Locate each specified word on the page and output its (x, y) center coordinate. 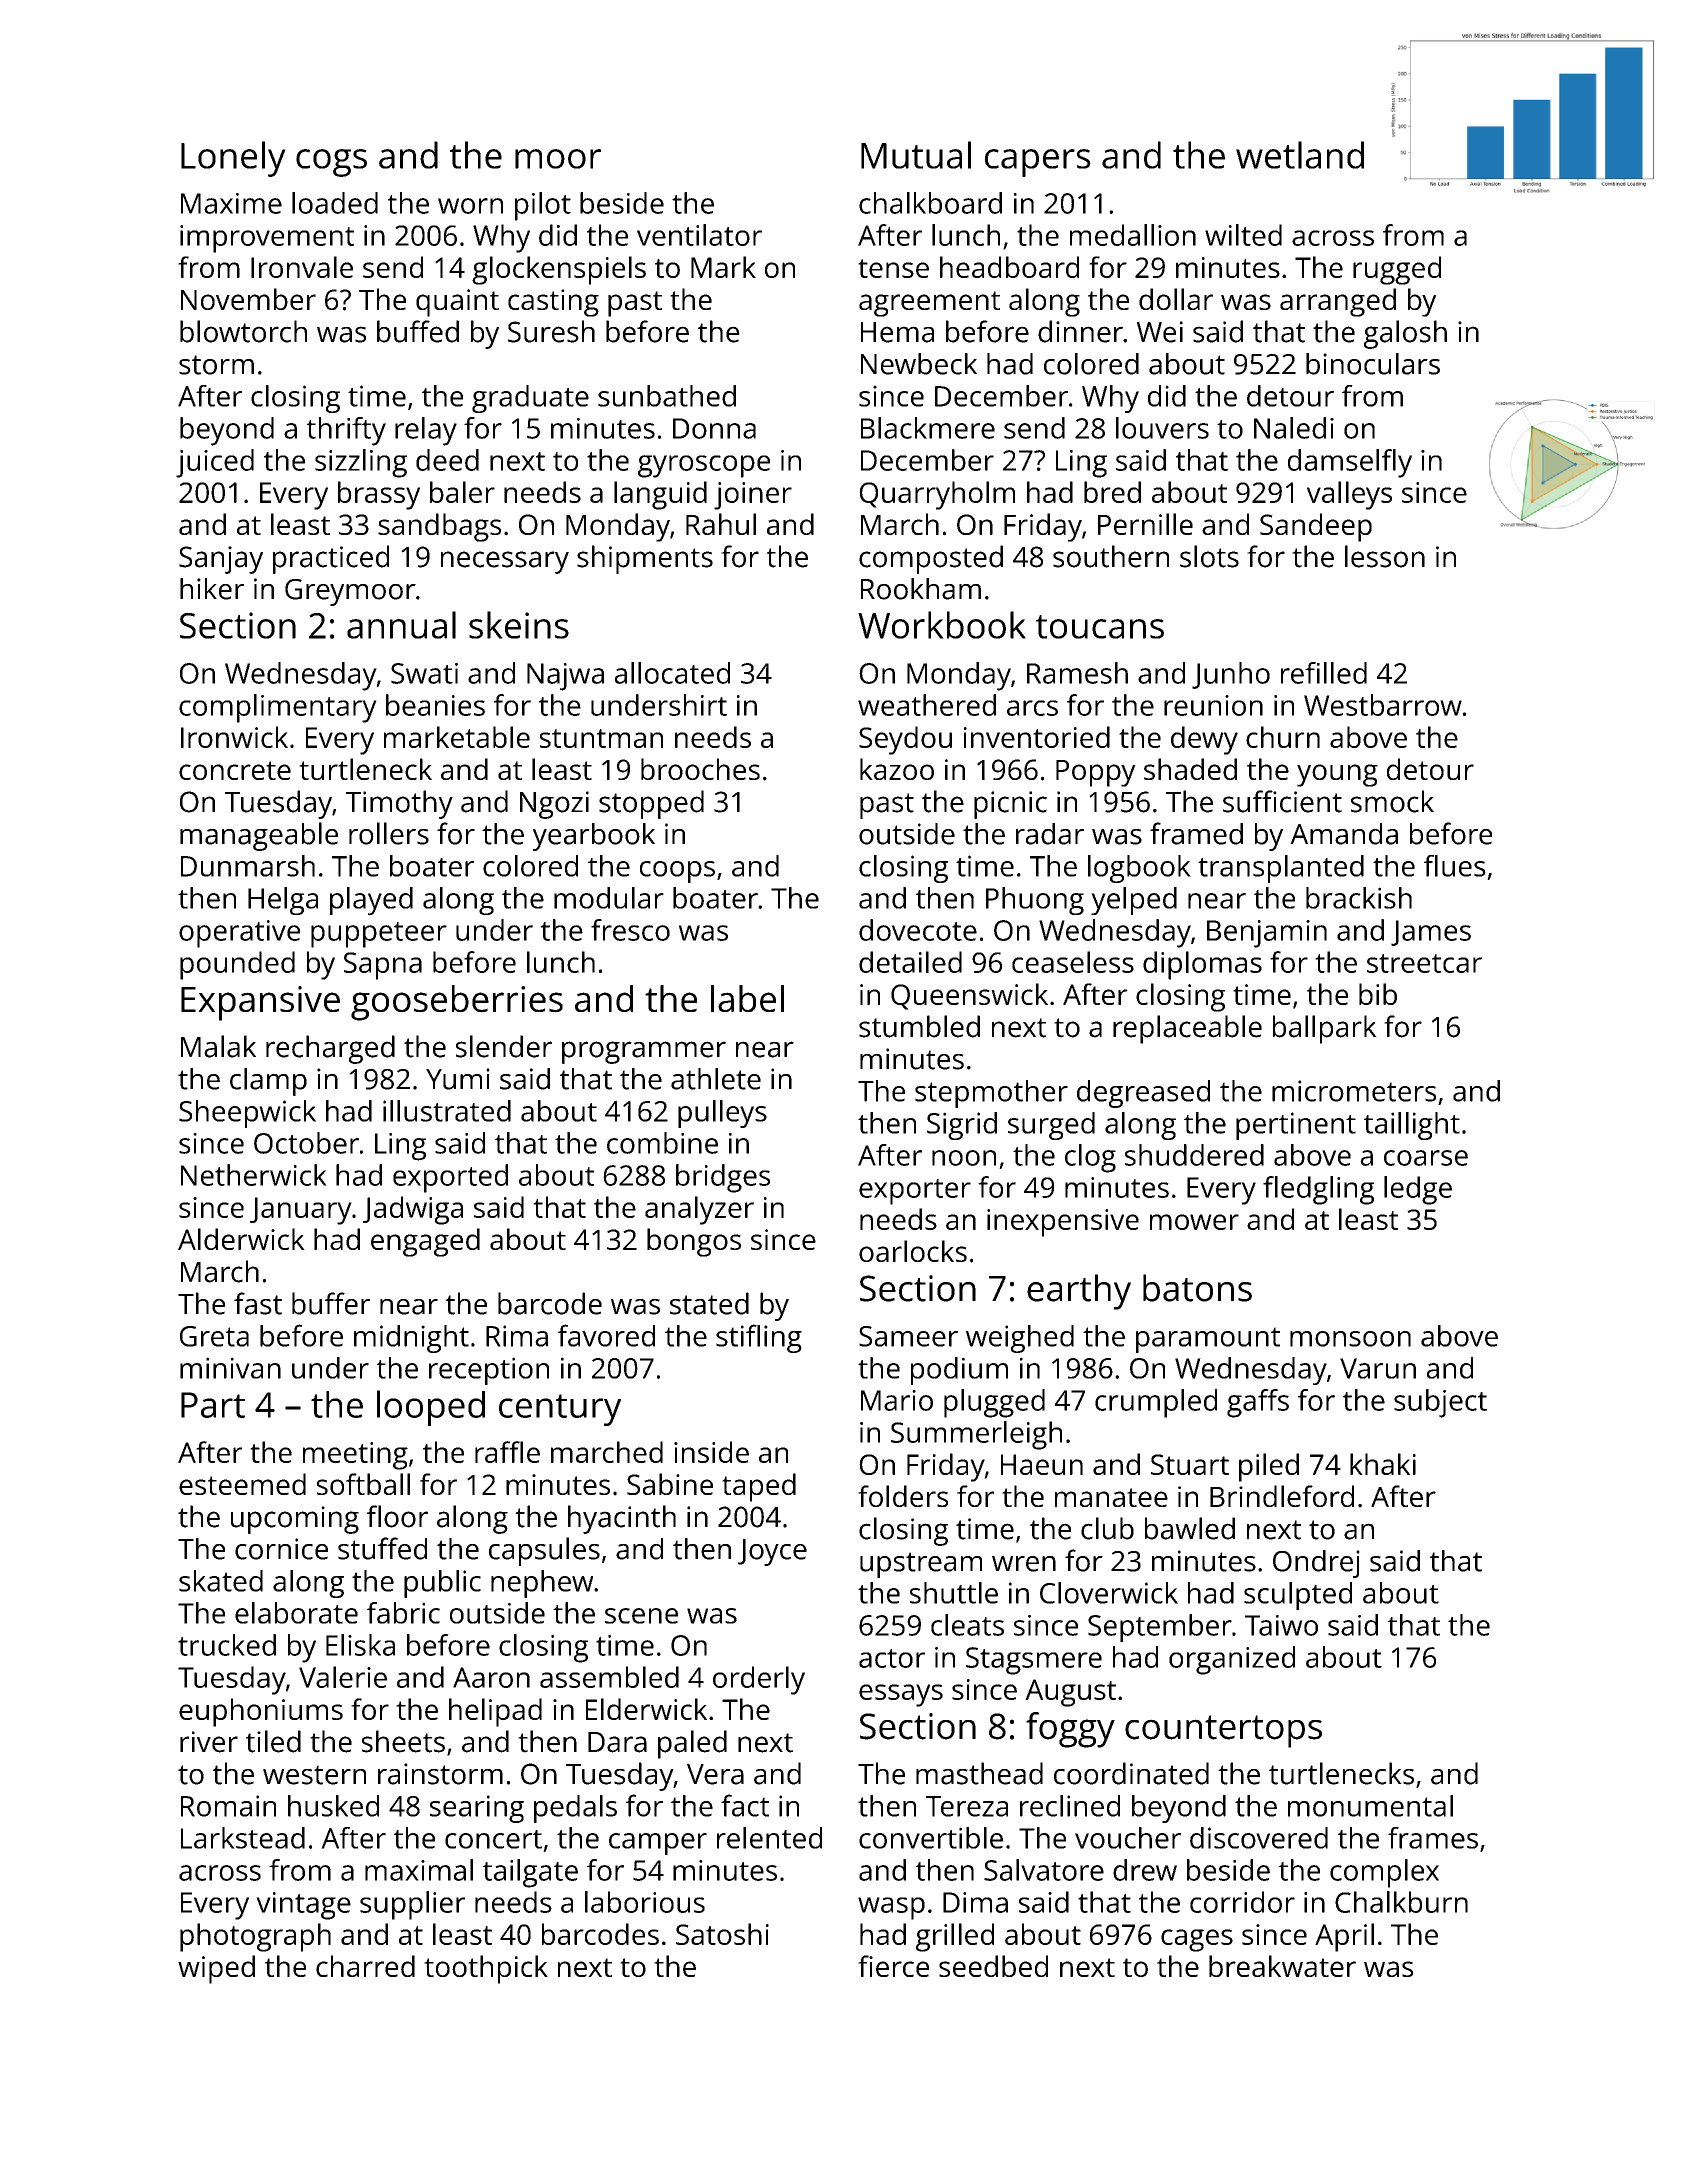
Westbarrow (1383, 705)
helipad (495, 1712)
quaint (457, 303)
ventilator (699, 235)
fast (258, 1303)
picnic (1010, 805)
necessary (505, 562)
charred (365, 1966)
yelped (1134, 901)
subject (1440, 1403)
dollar (1176, 299)
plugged (994, 1403)
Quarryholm (937, 495)
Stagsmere (1034, 1661)
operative (239, 934)
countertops (1223, 1731)
